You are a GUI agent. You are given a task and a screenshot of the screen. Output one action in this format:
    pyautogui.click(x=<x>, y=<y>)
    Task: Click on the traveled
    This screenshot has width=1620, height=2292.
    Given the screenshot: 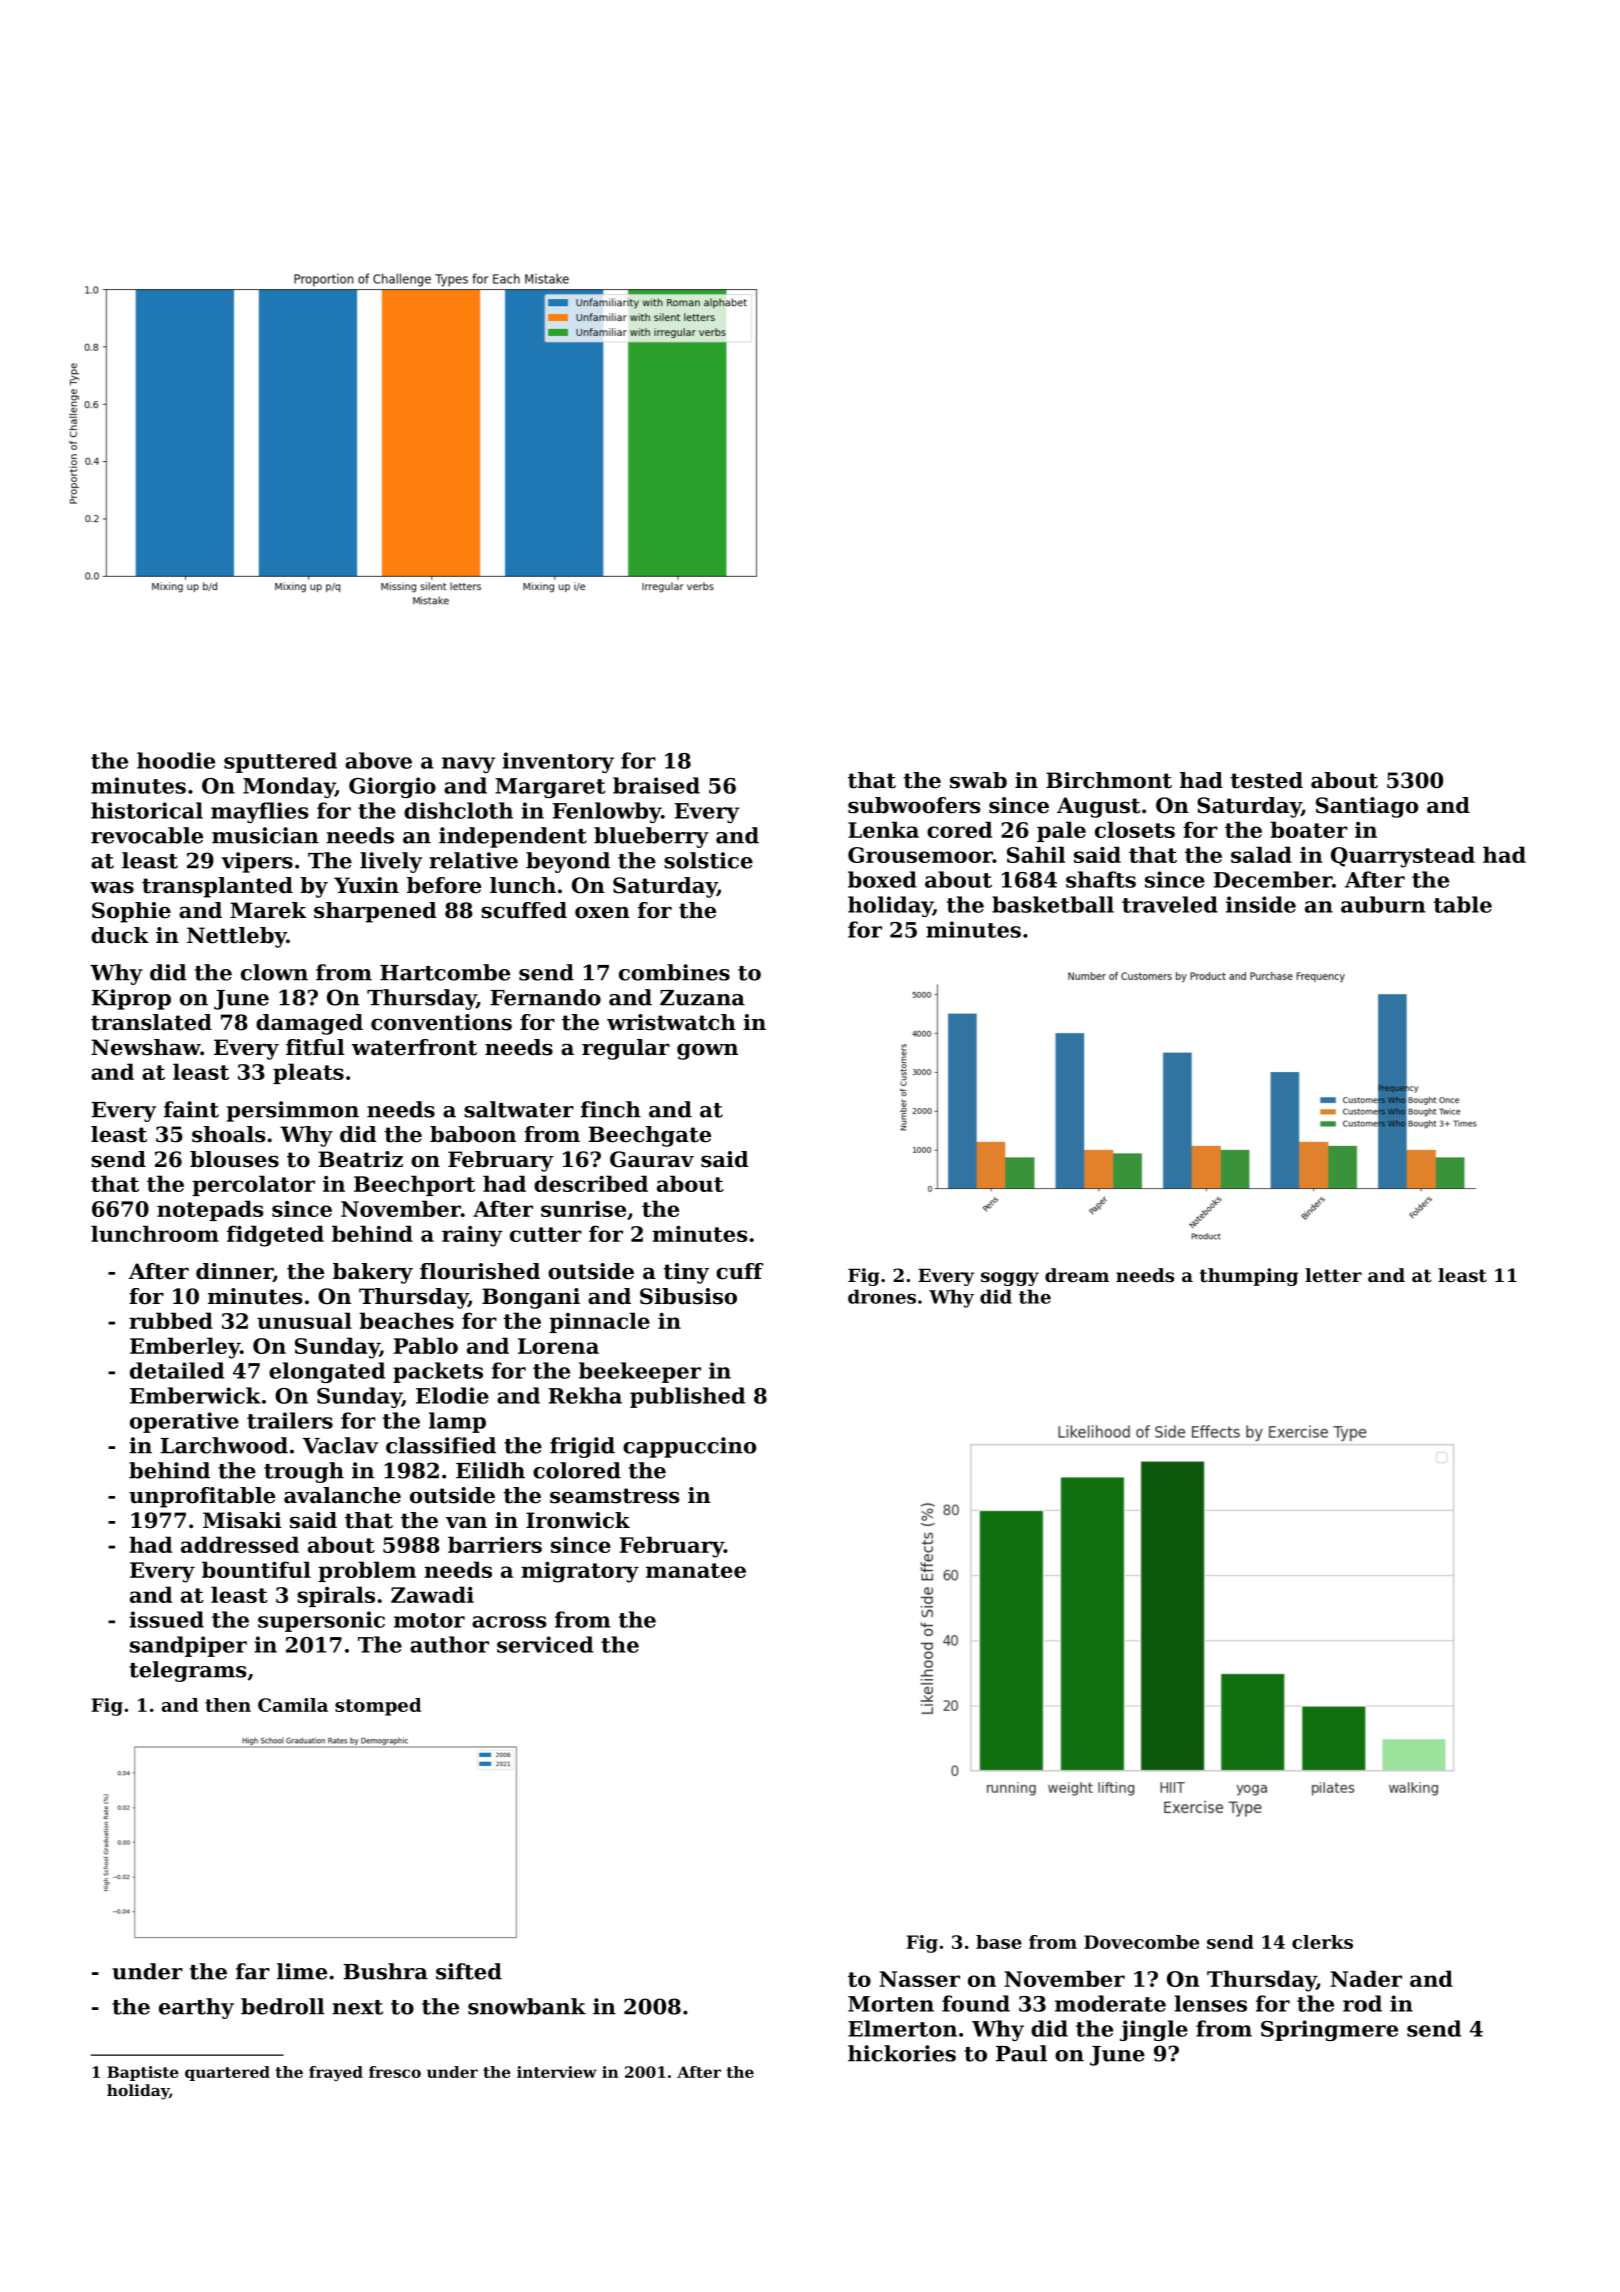 What is the action you would take?
    pyautogui.click(x=1170, y=904)
